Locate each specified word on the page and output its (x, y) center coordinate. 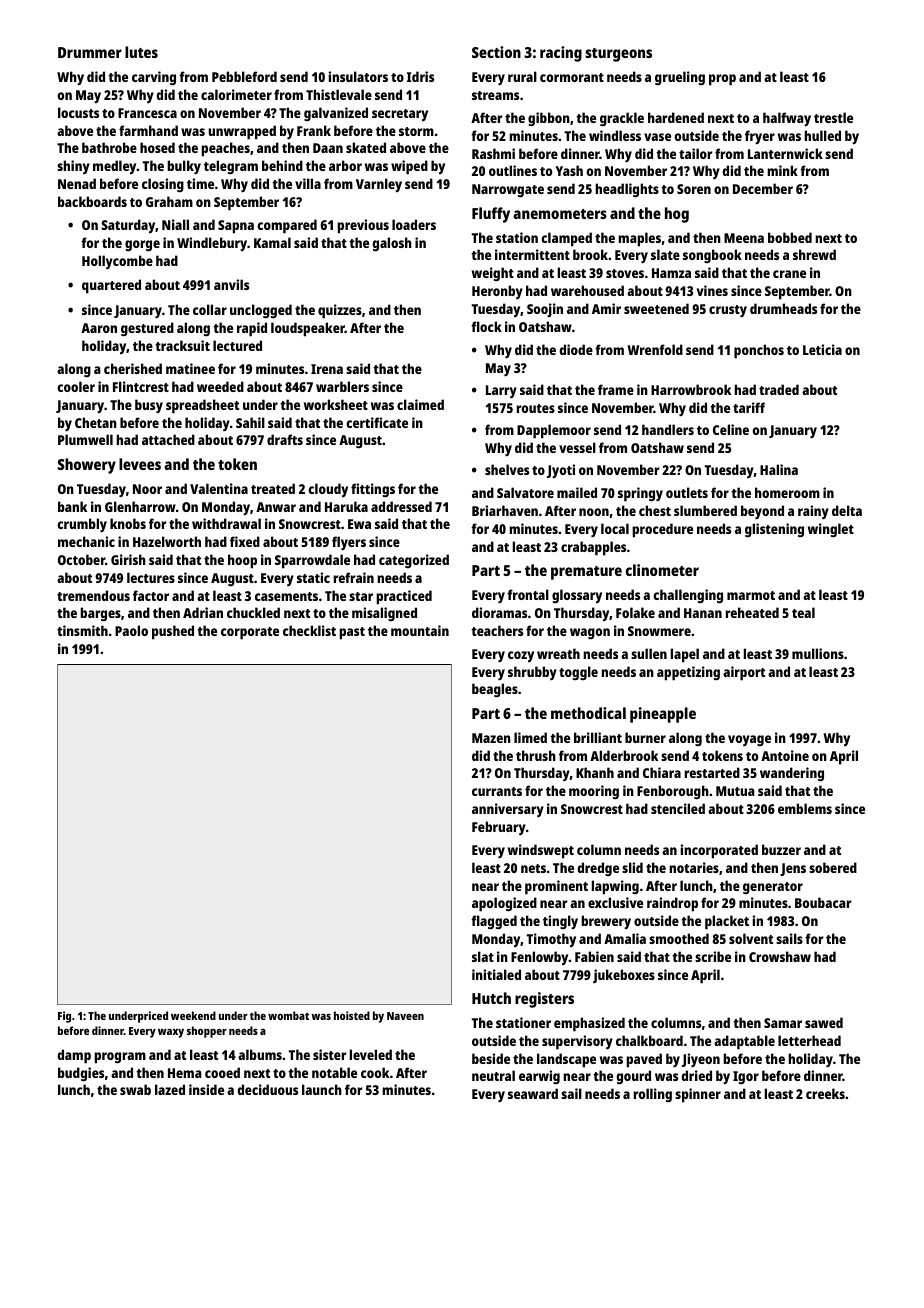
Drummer (90, 52)
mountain (420, 630)
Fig (64, 1017)
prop (722, 80)
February (499, 828)
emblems (805, 808)
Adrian (203, 612)
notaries (694, 867)
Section (496, 52)
